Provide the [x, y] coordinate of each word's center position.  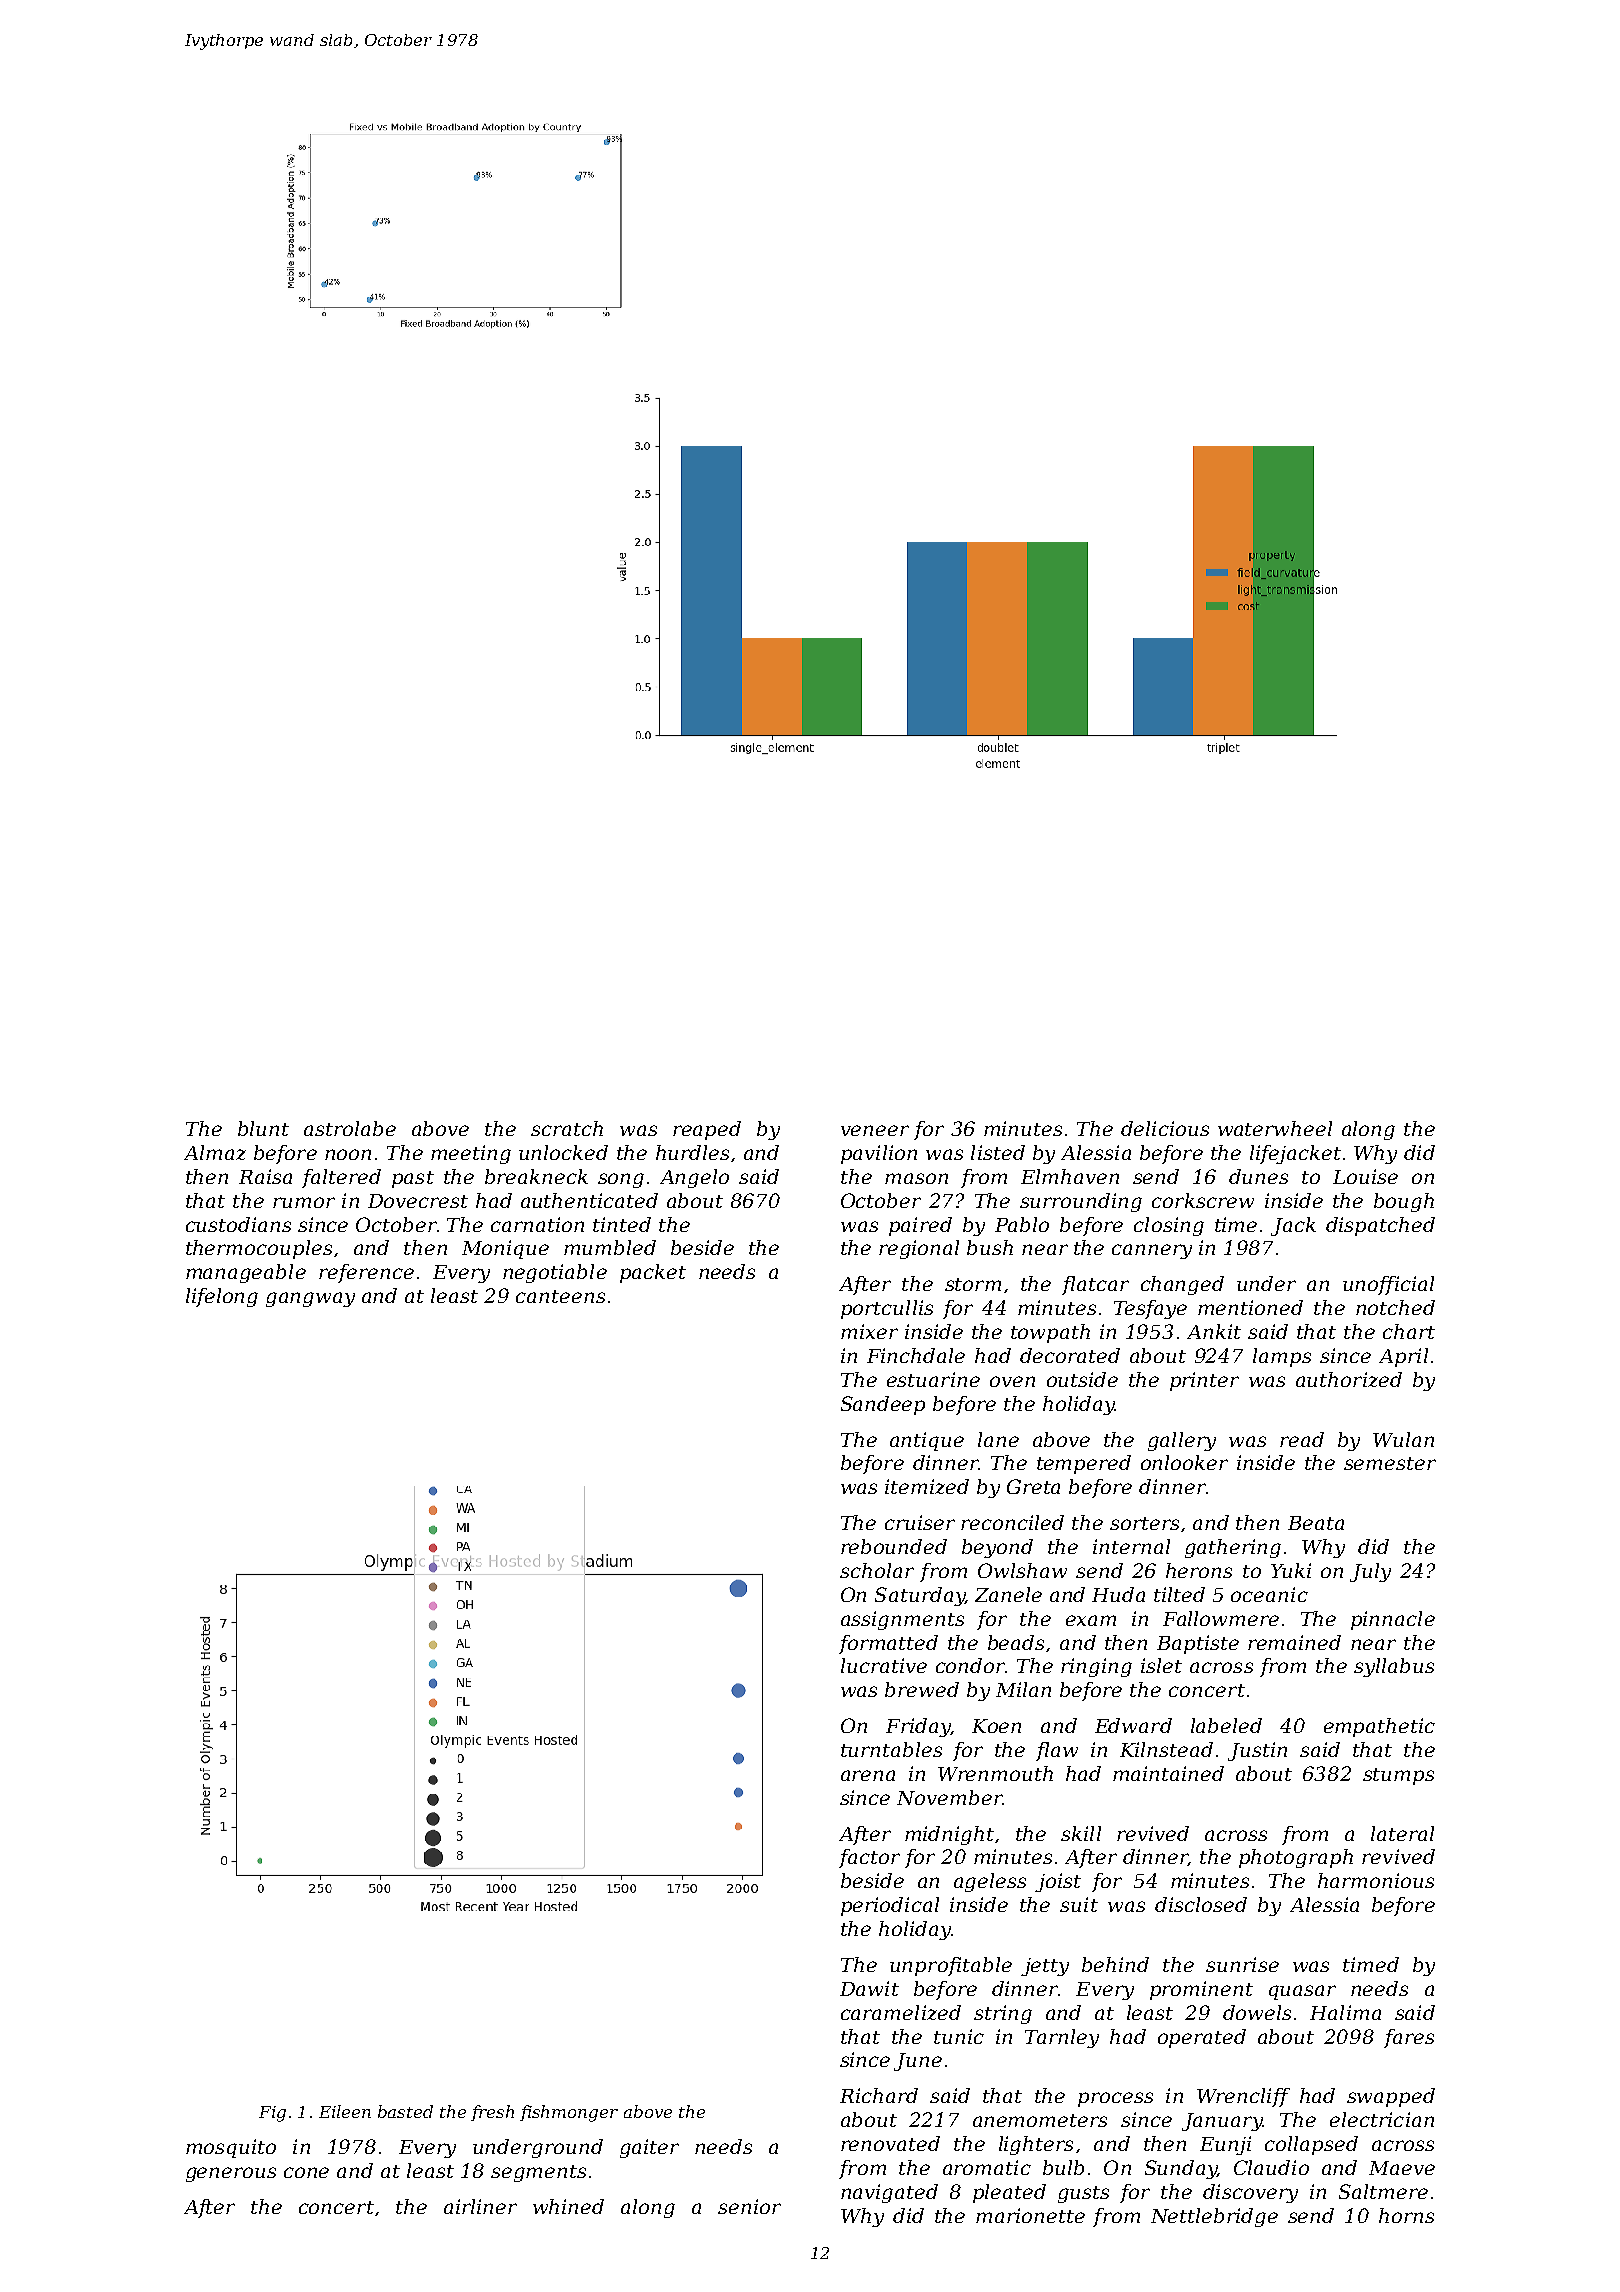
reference [366, 1273]
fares [1409, 2038]
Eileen [345, 2111]
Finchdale [916, 1355]
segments [538, 2173]
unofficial [1388, 1285]
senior [749, 2206]
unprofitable [951, 1966]
